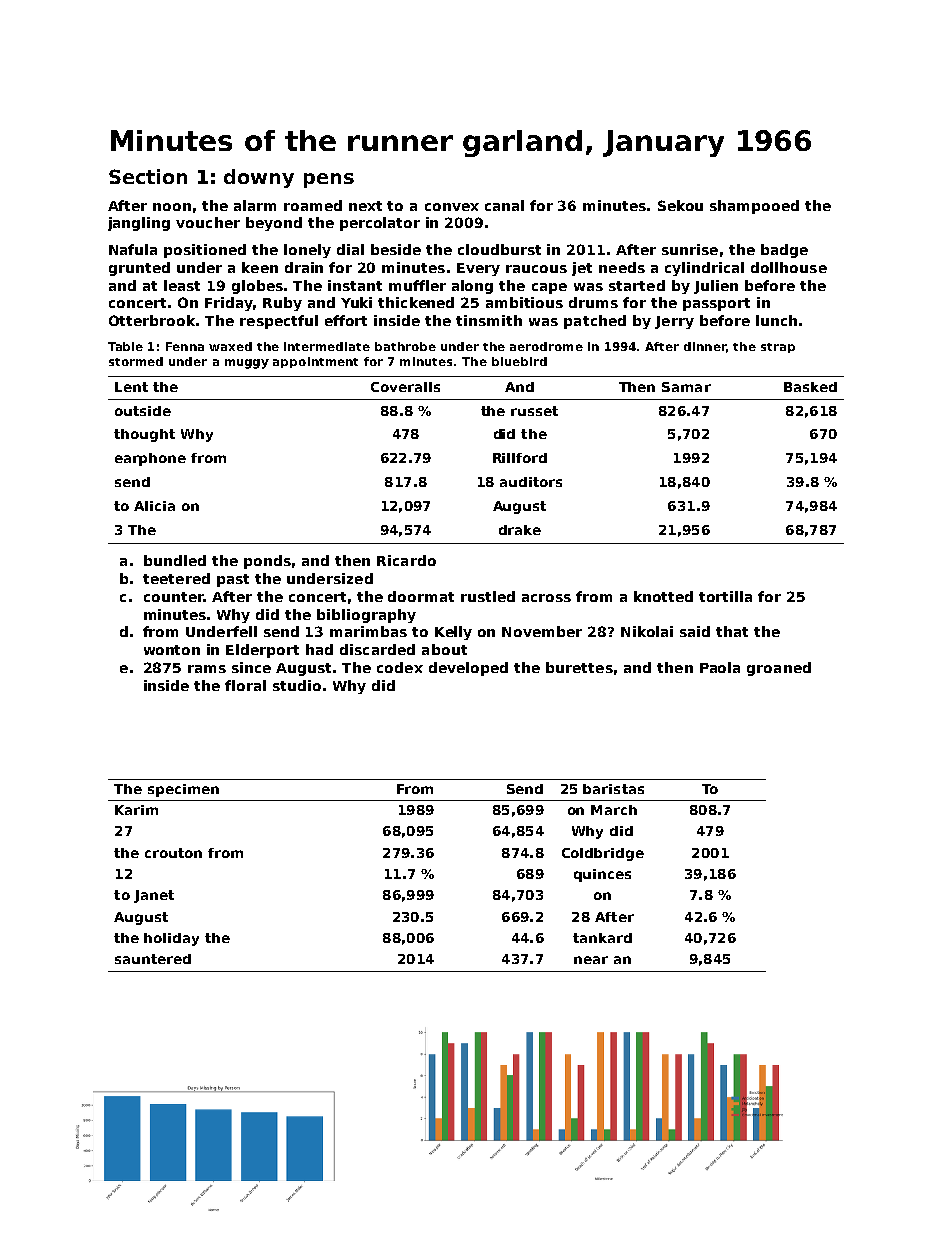  Describe the element at coordinates (329, 180) in the screenshot. I see `pens` at that location.
